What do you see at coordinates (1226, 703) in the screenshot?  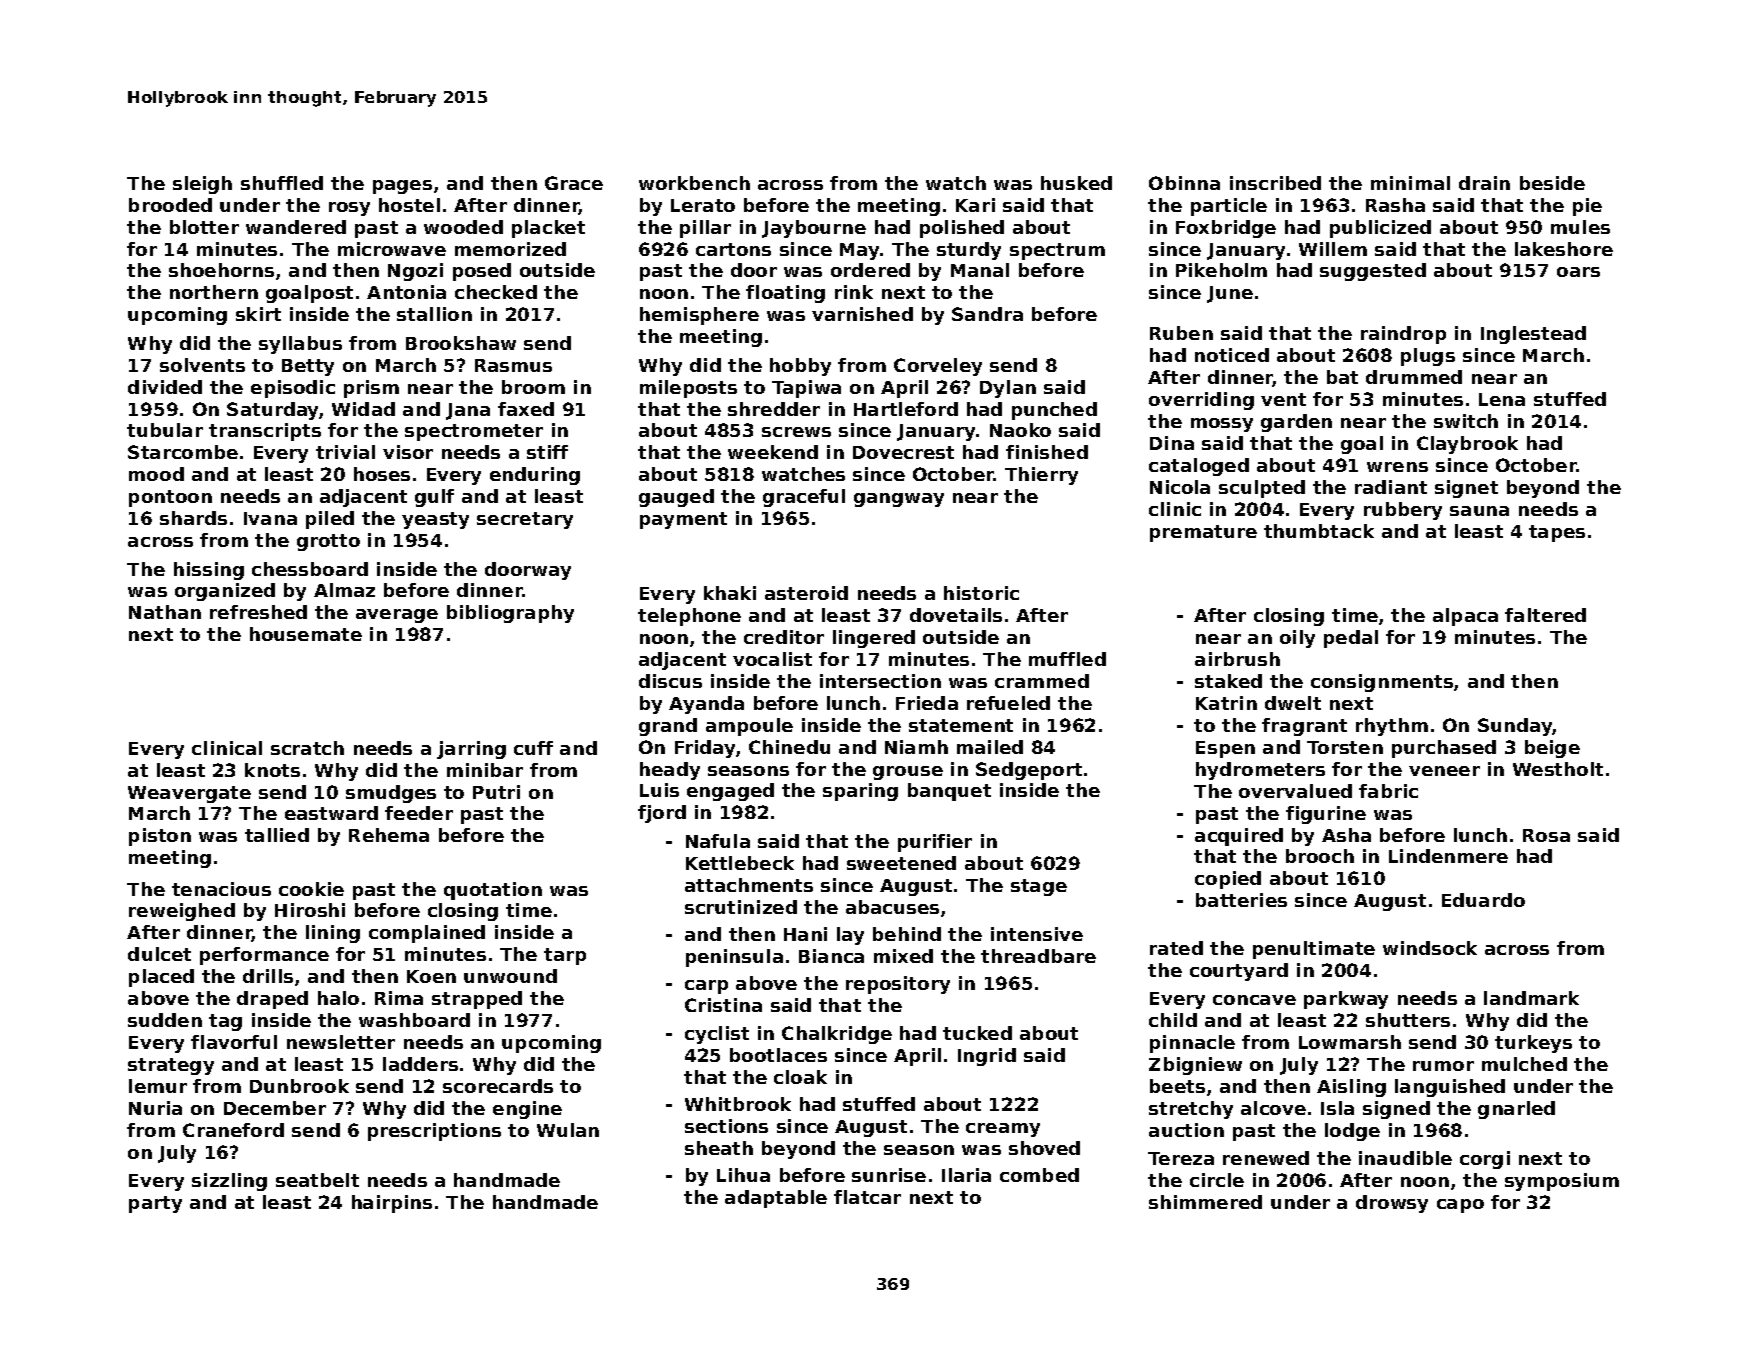 I see `Katrin` at bounding box center [1226, 703].
